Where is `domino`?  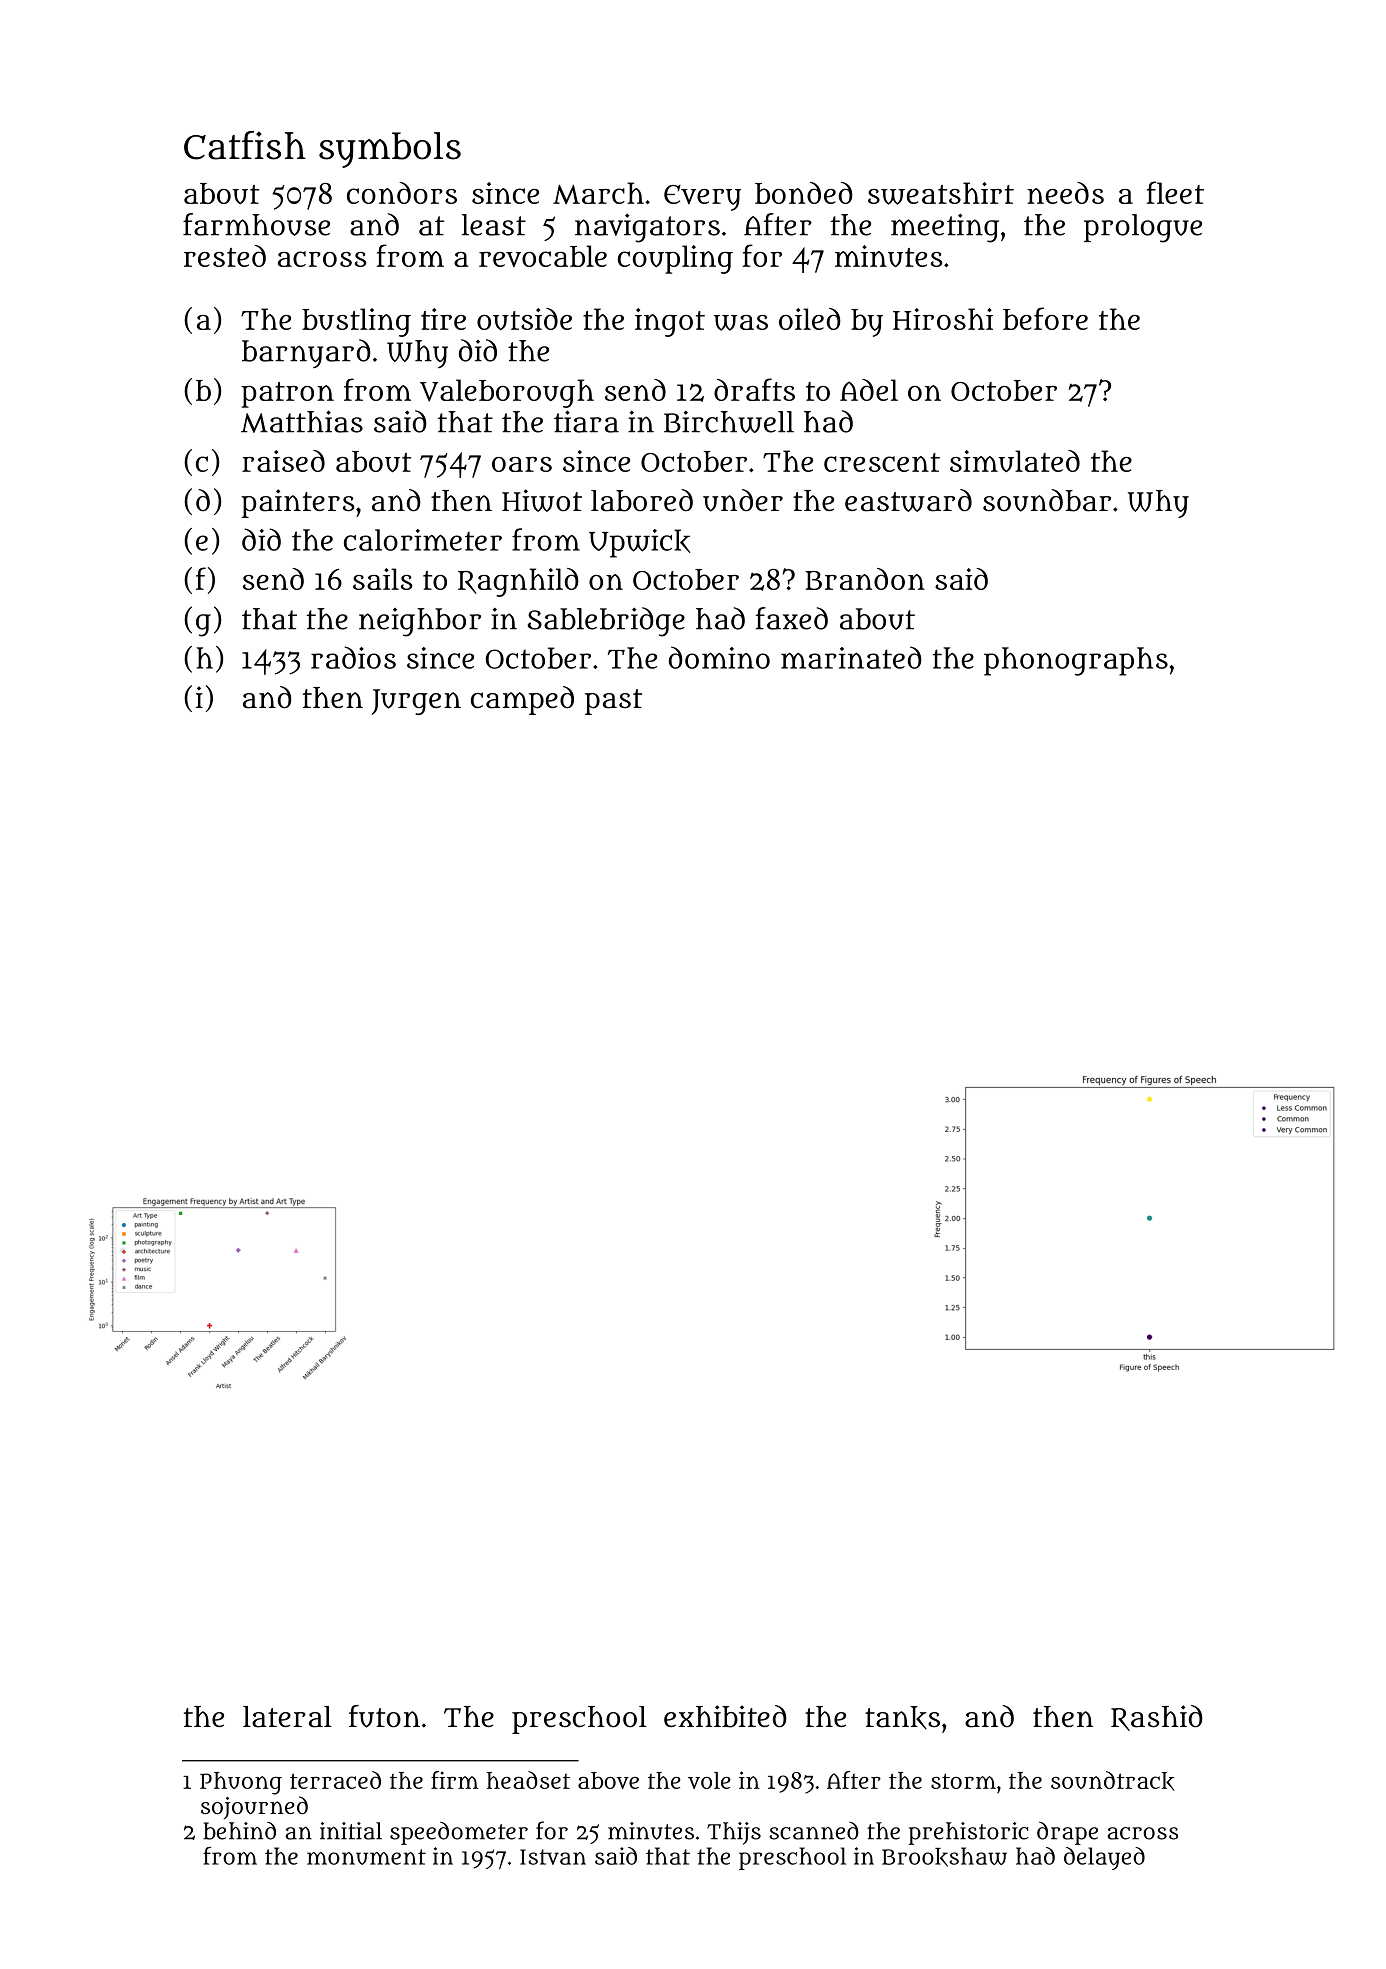 domino is located at coordinates (719, 657).
